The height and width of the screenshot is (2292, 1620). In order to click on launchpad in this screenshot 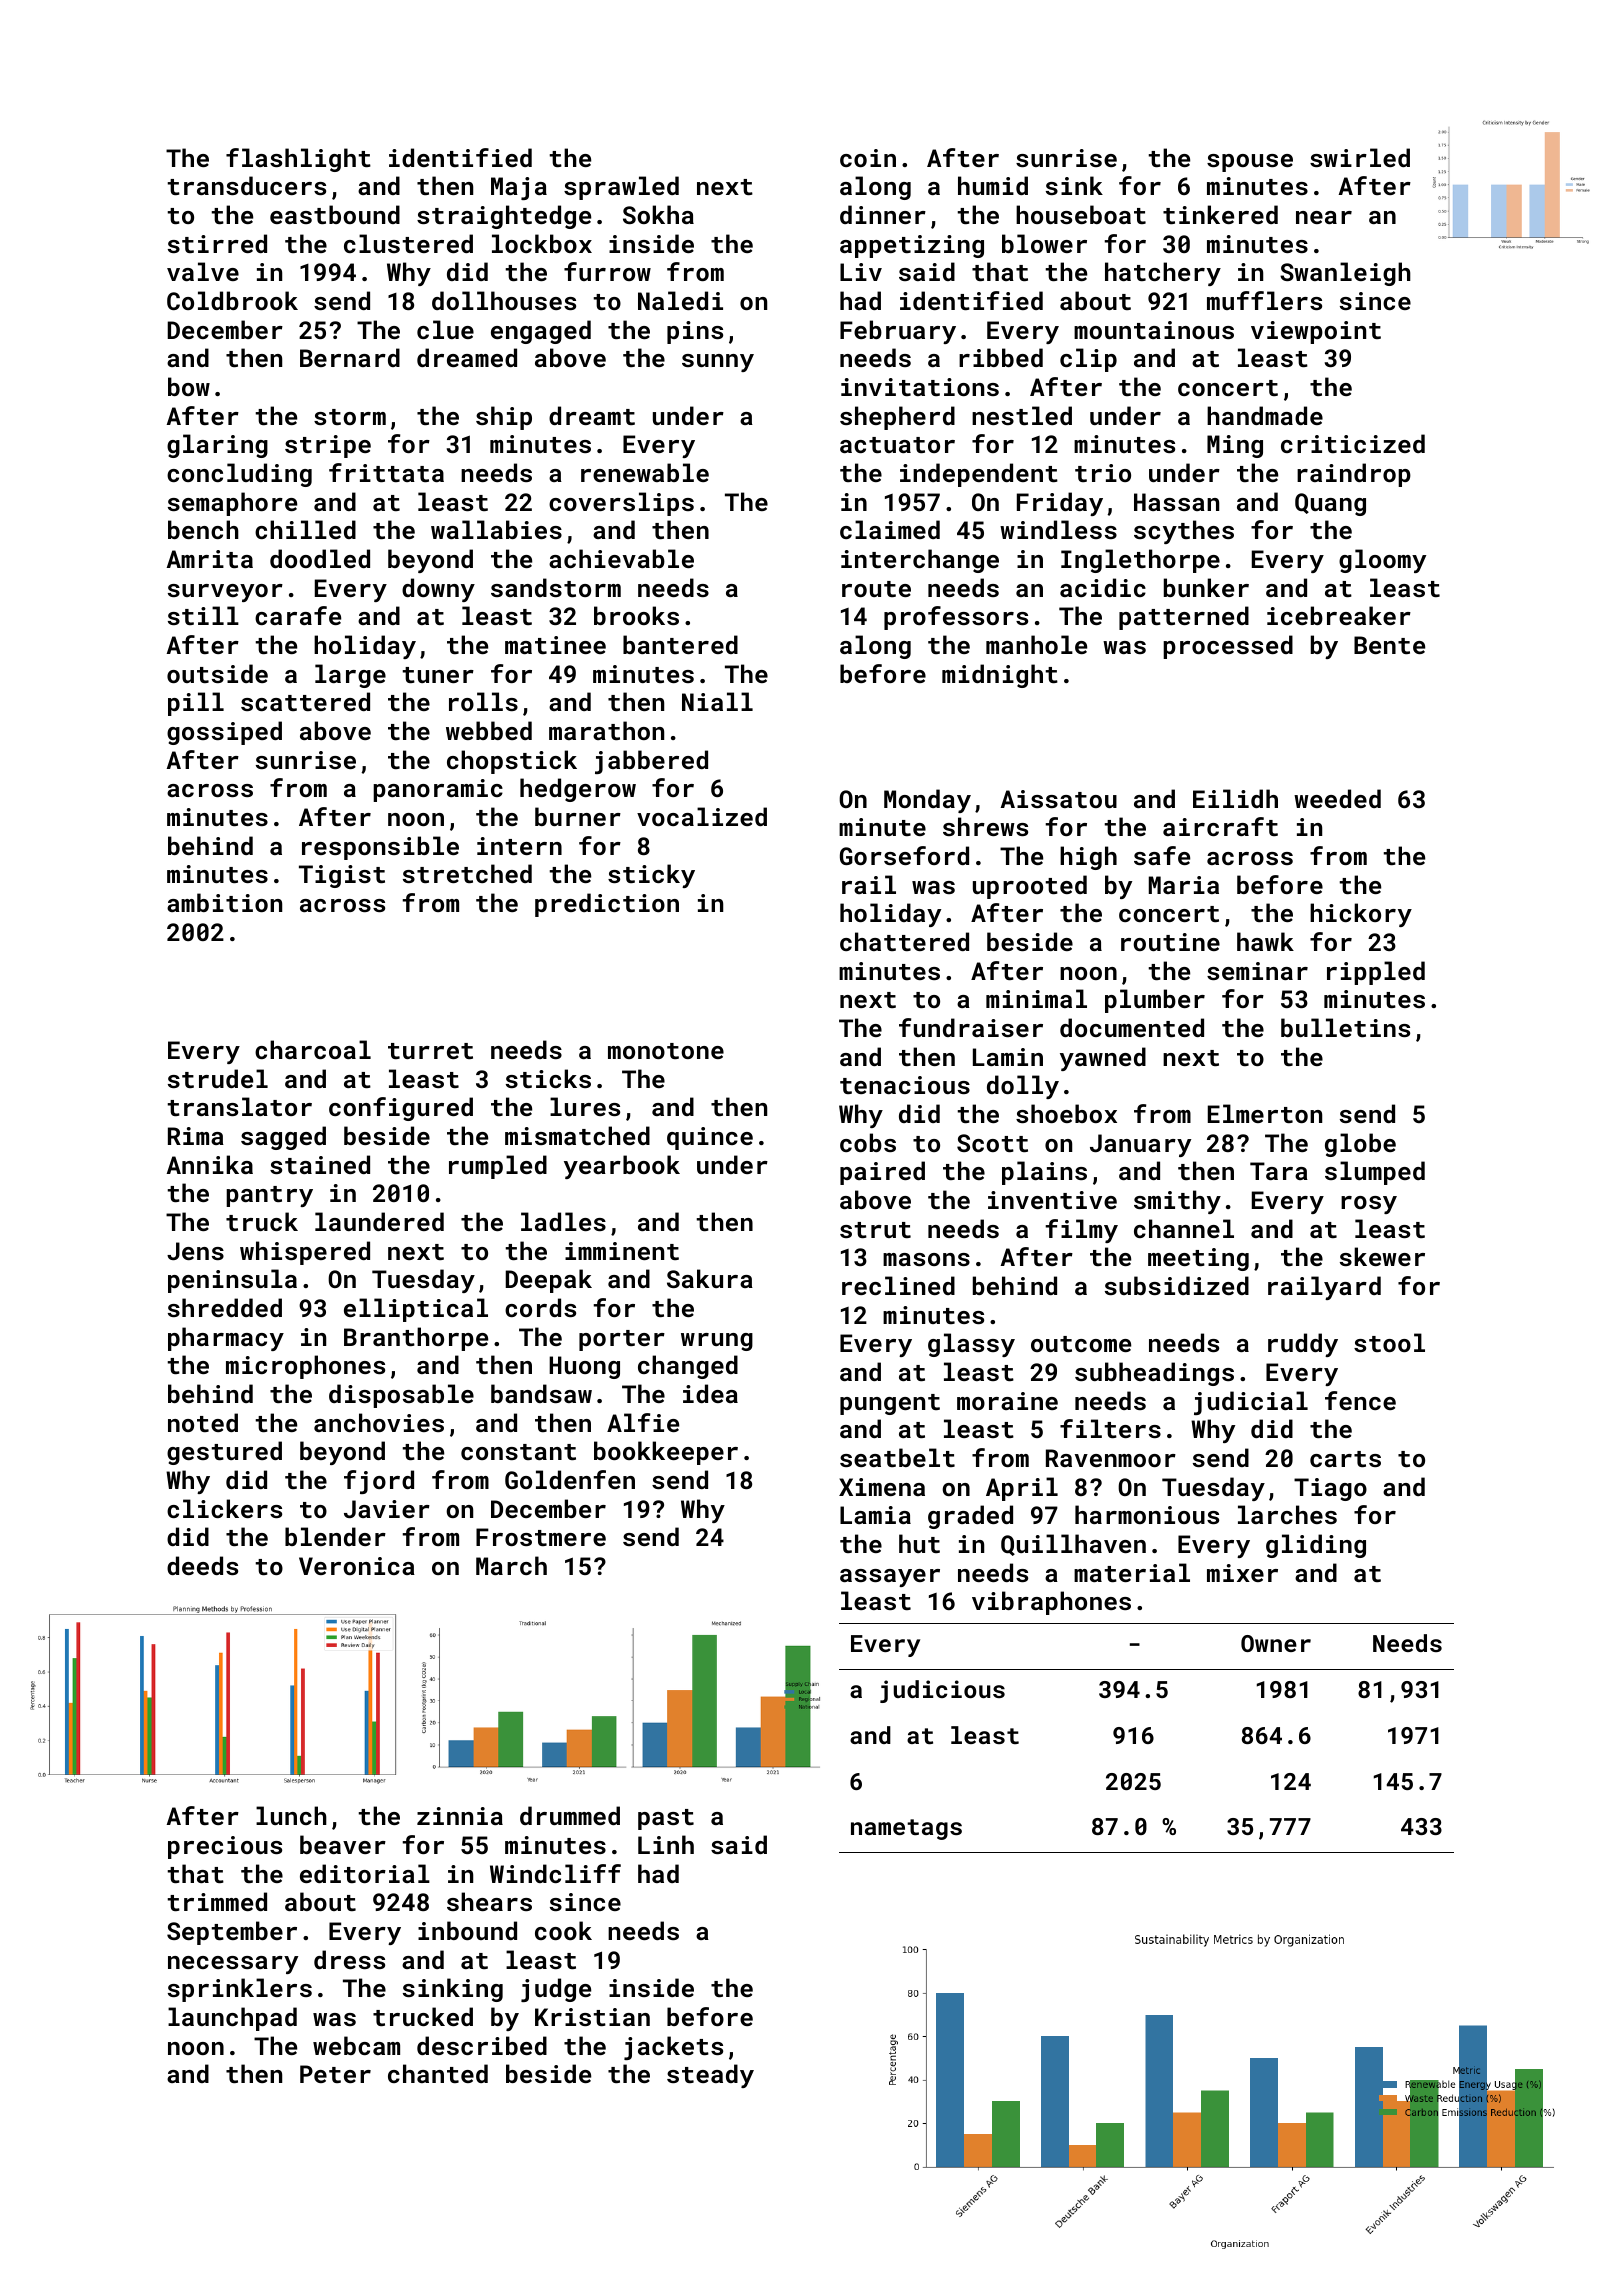, I will do `click(232, 2019)`.
